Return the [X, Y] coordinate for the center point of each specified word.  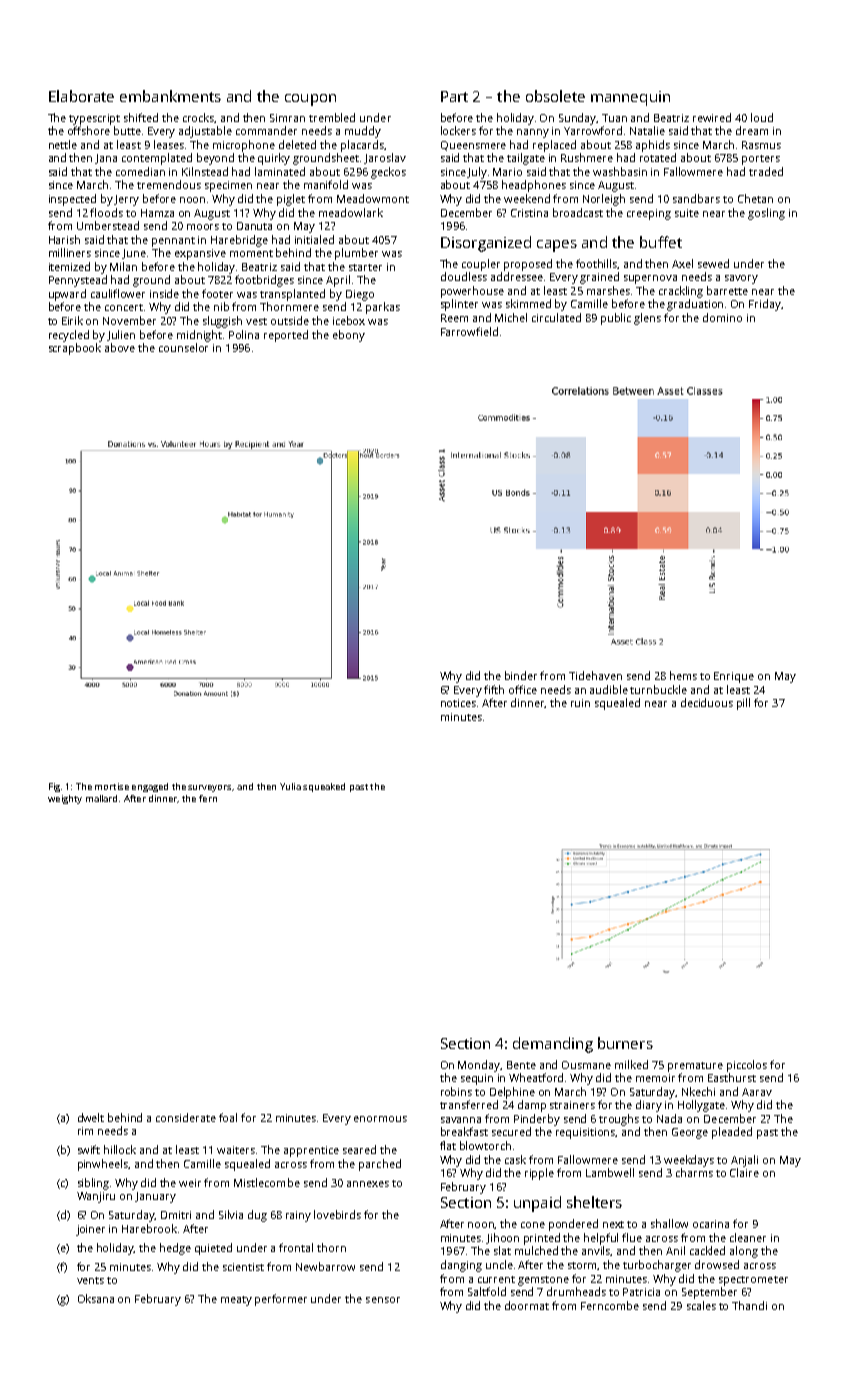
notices [458, 703]
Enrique [734, 677]
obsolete [555, 96]
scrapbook [75, 349]
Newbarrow [325, 1266]
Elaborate [81, 96]
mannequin [630, 98]
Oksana [96, 1298]
